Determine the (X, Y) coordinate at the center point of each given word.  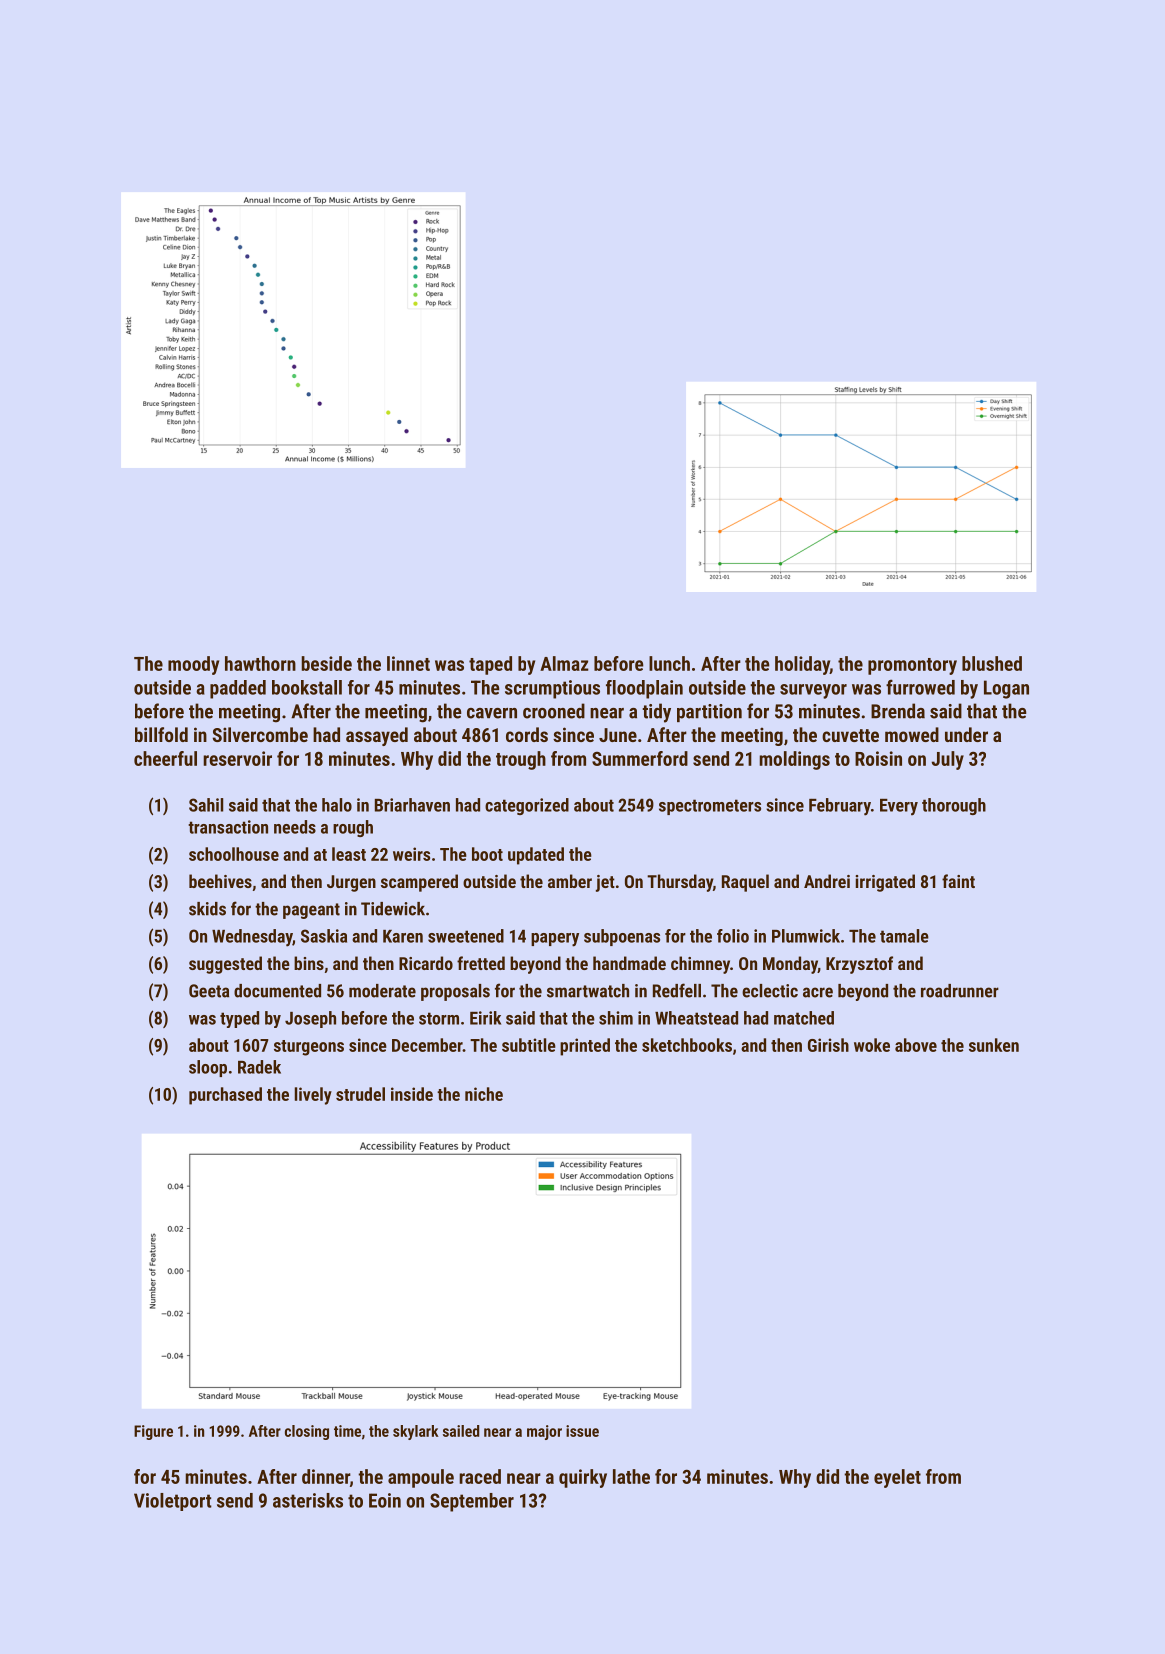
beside (326, 663)
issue (582, 1431)
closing (307, 1432)
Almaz (564, 663)
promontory (912, 666)
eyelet (897, 1478)
